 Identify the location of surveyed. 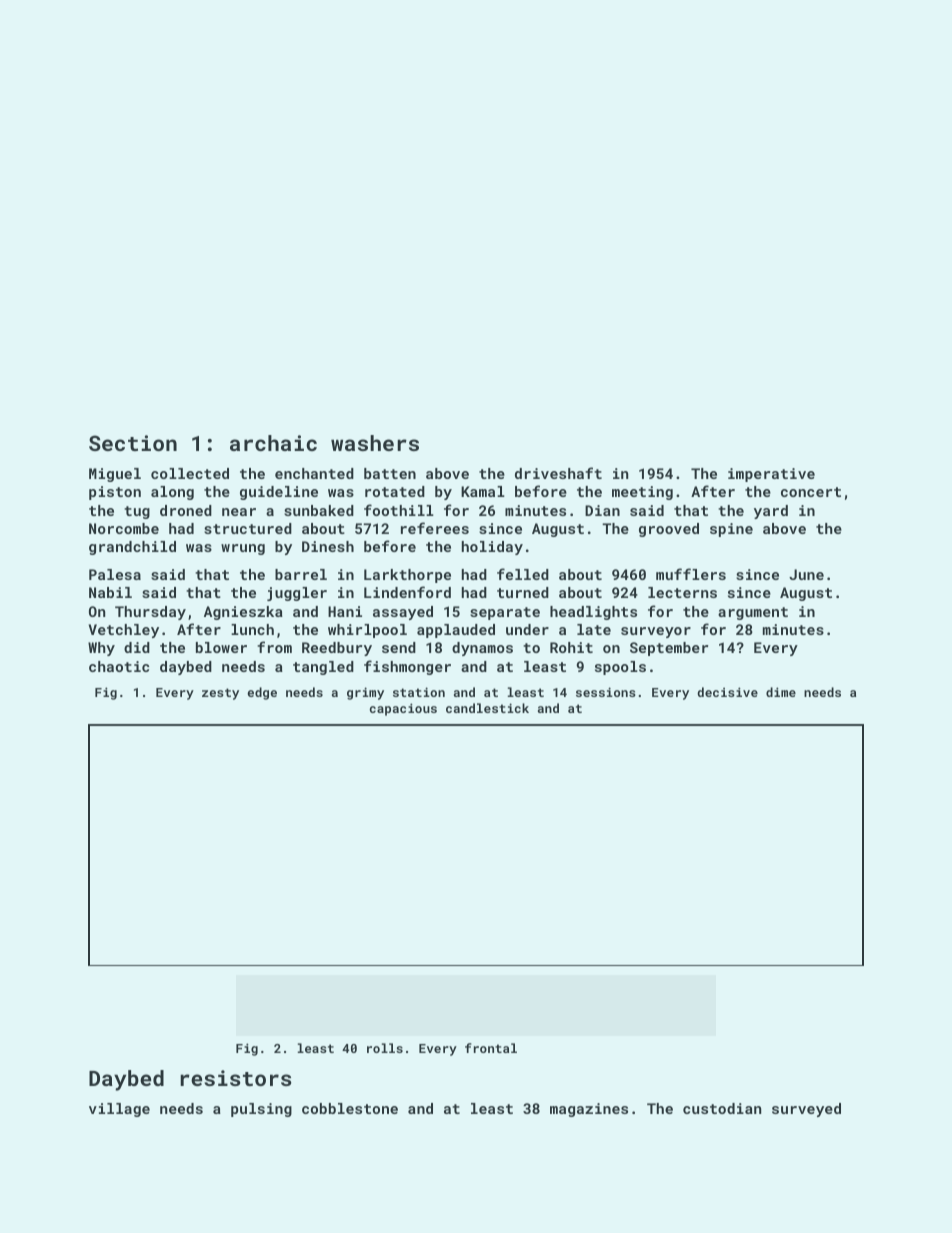
(806, 1110).
